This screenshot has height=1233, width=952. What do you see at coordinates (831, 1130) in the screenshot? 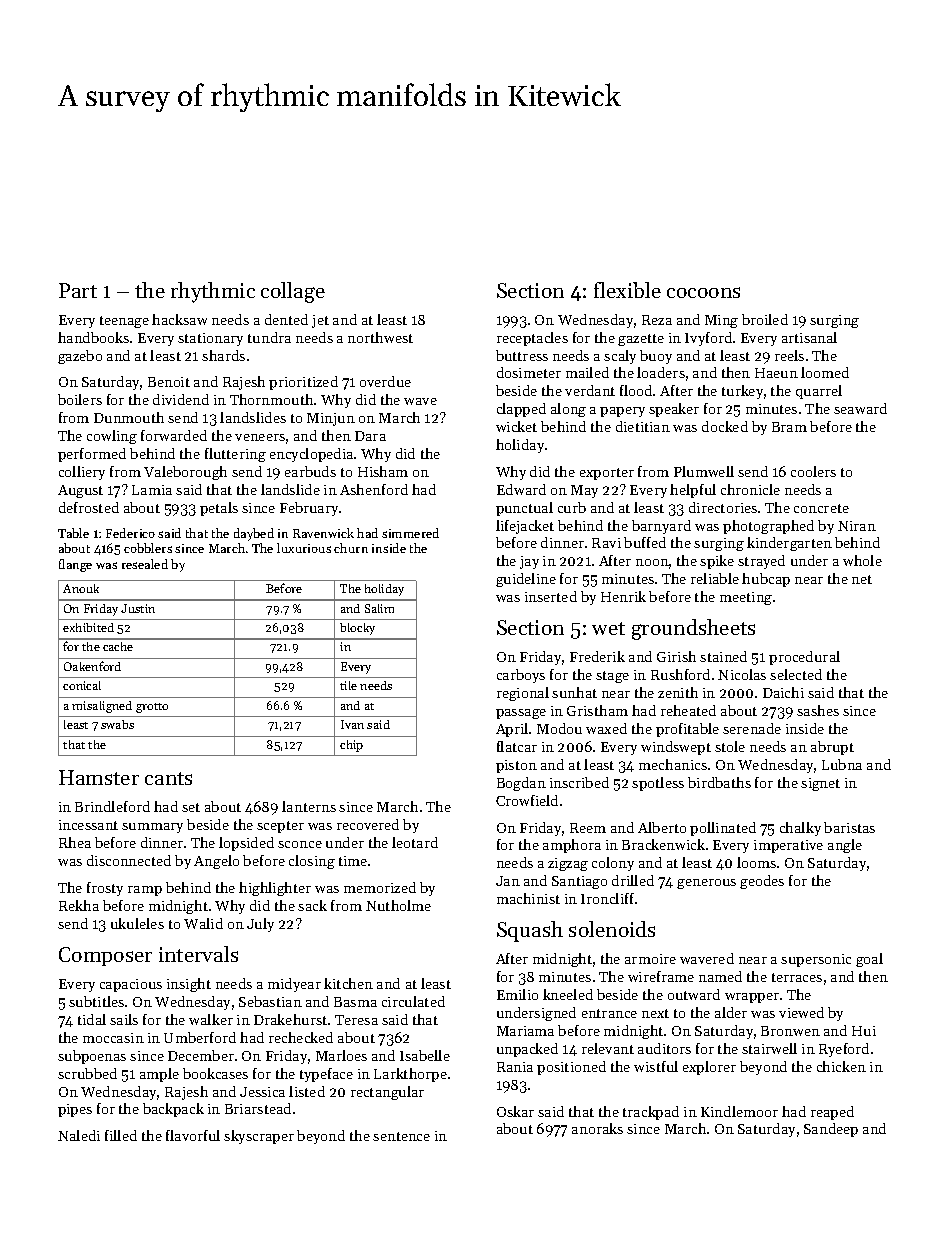
I see `Sandeep` at bounding box center [831, 1130].
